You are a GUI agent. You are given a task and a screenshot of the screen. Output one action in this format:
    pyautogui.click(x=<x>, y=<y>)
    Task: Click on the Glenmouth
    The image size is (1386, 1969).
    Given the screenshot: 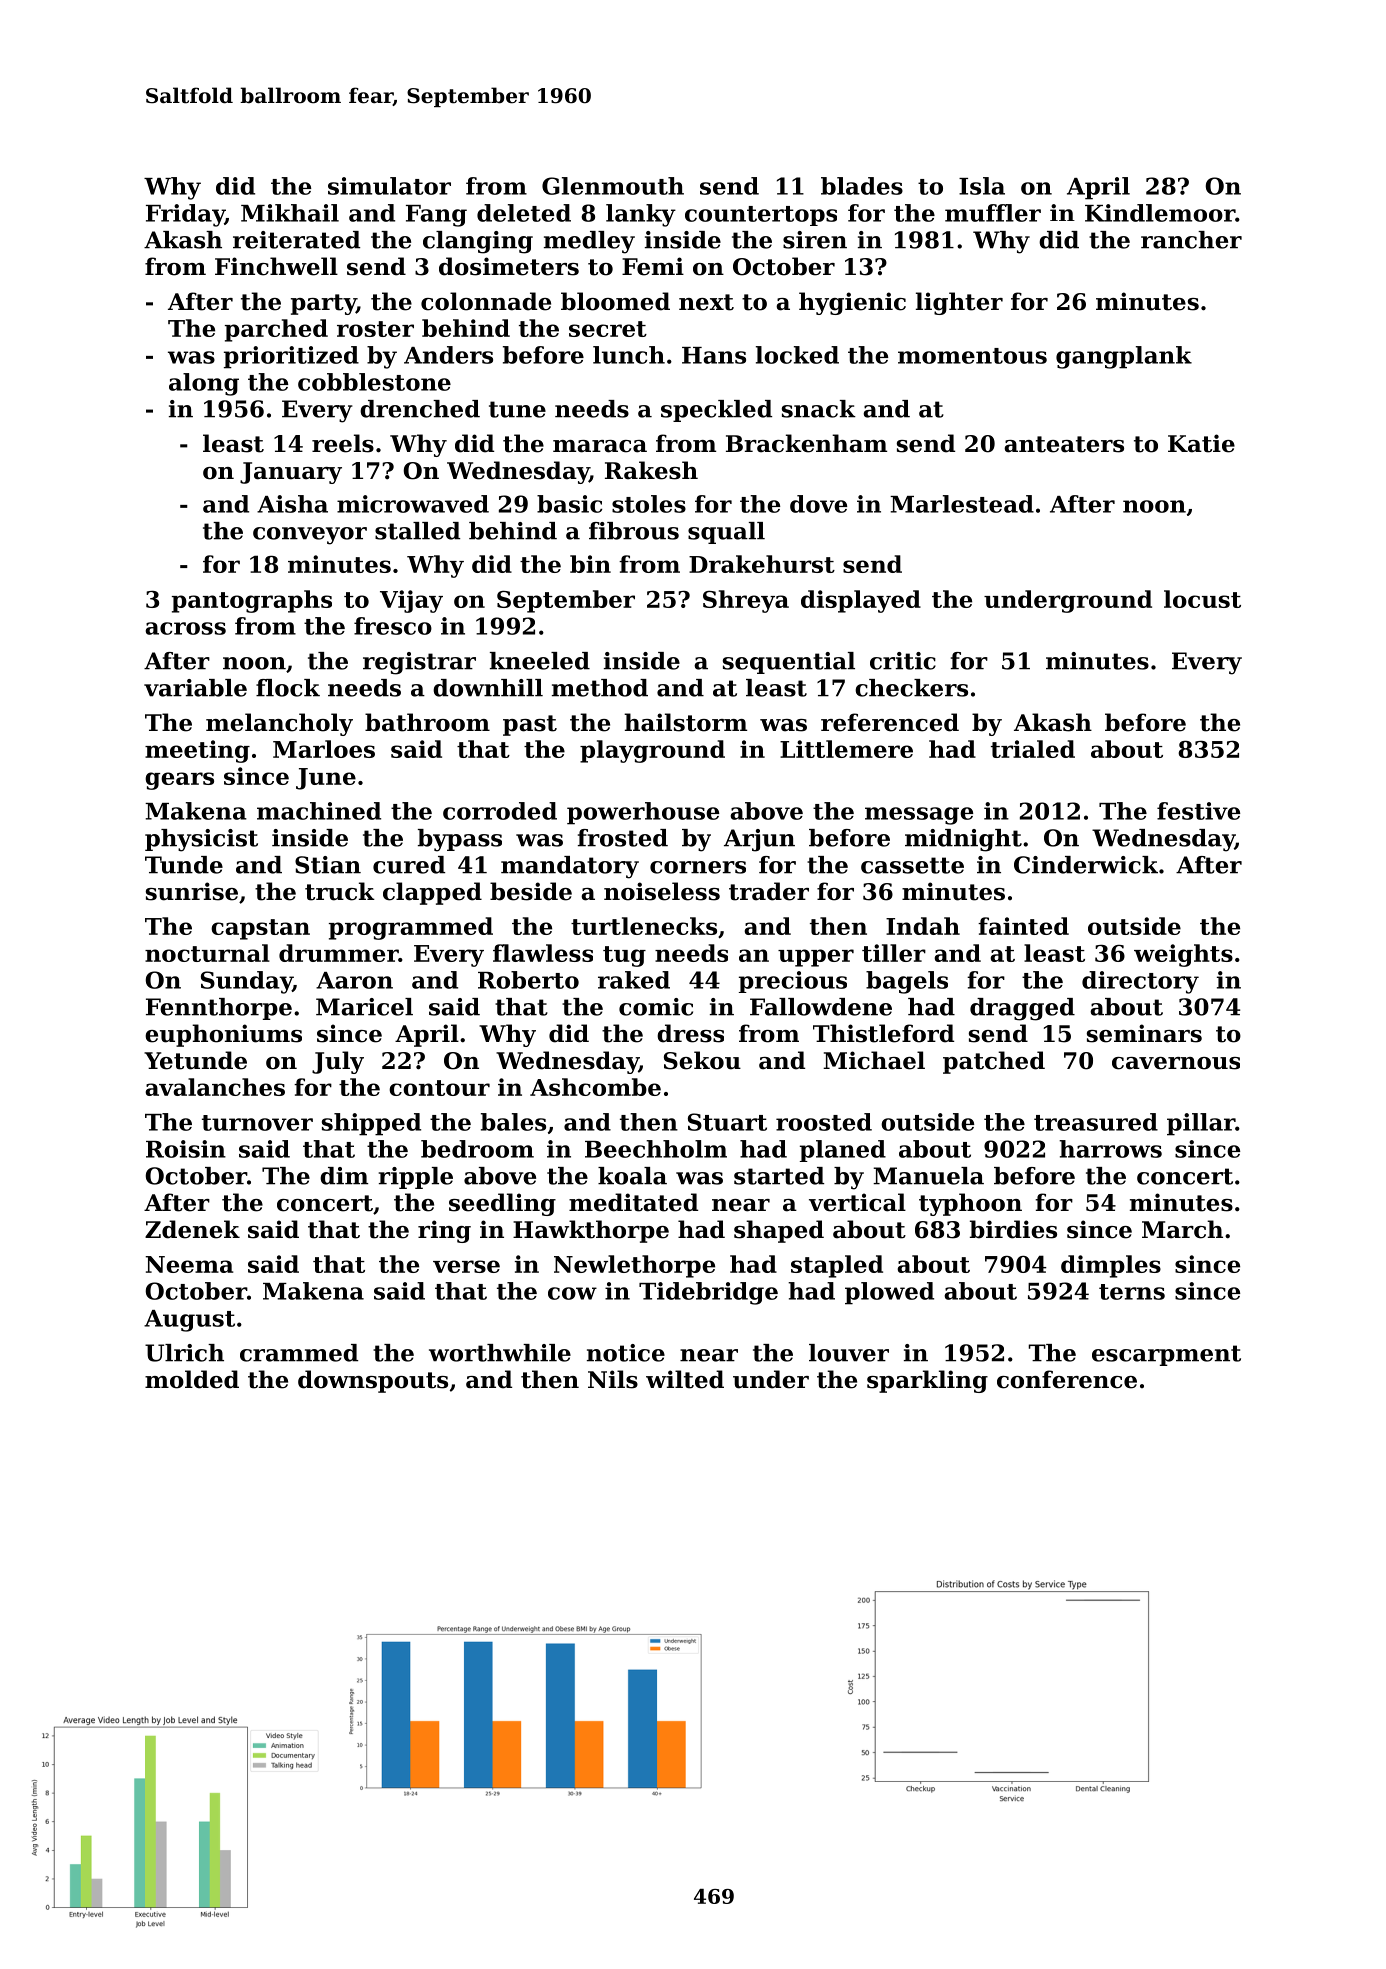 What is the action you would take?
    pyautogui.click(x=613, y=186)
